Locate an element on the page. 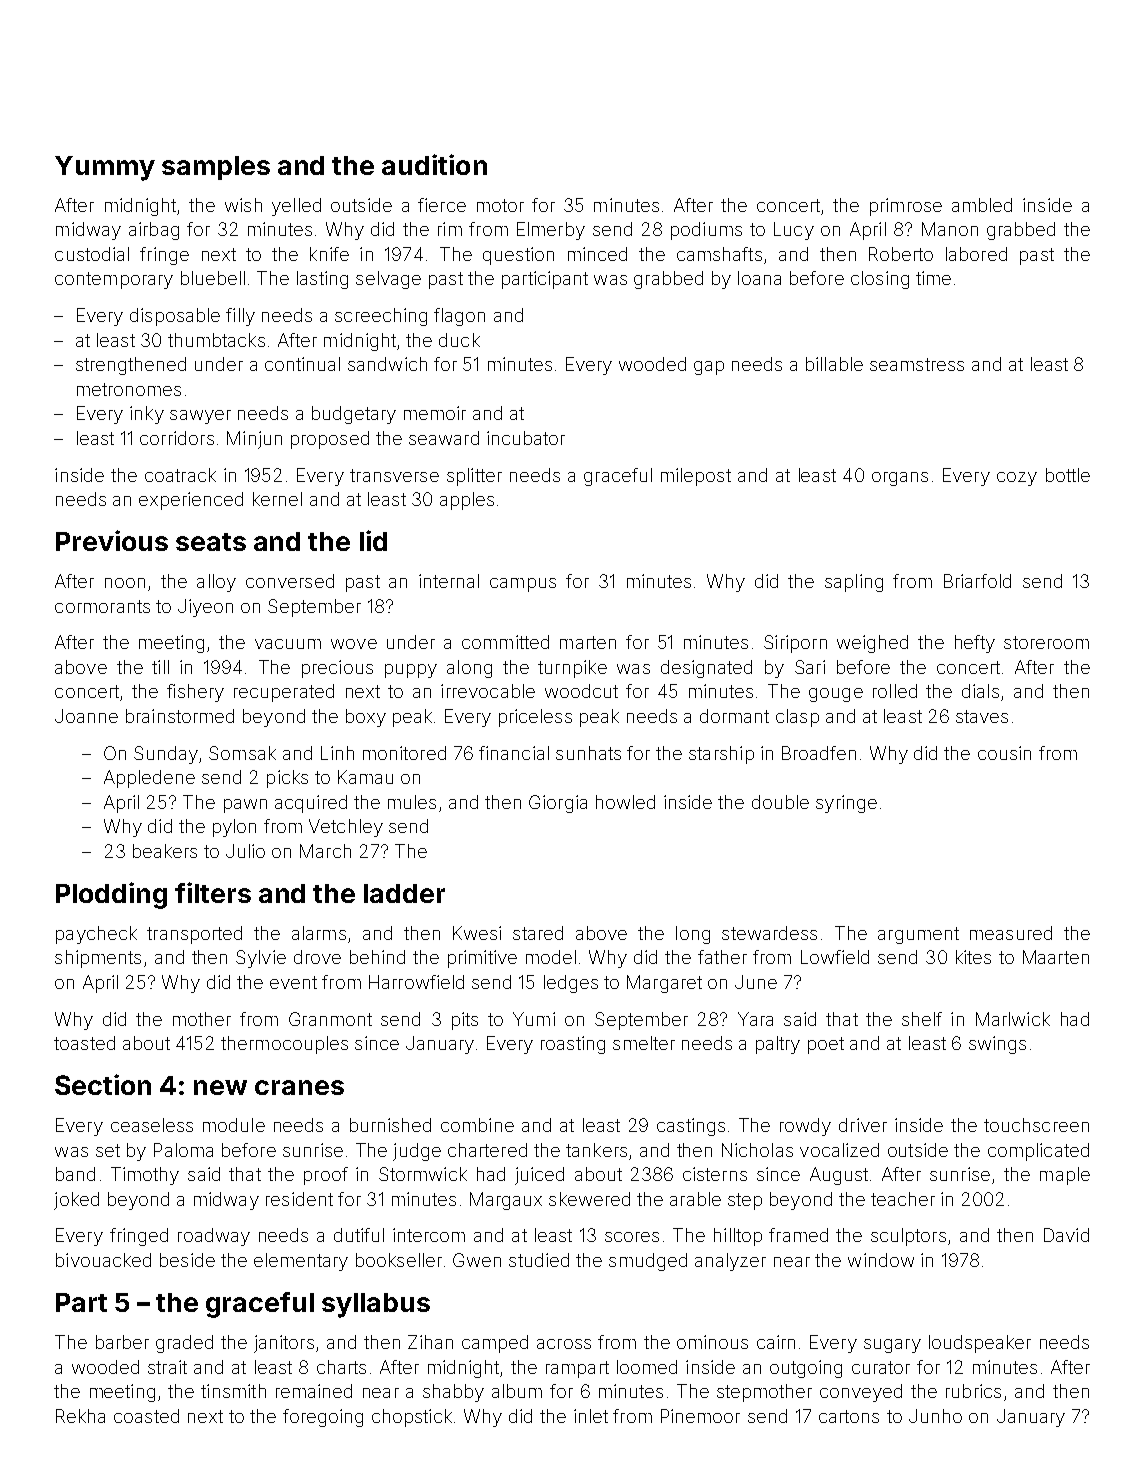  primrose is located at coordinates (906, 207).
